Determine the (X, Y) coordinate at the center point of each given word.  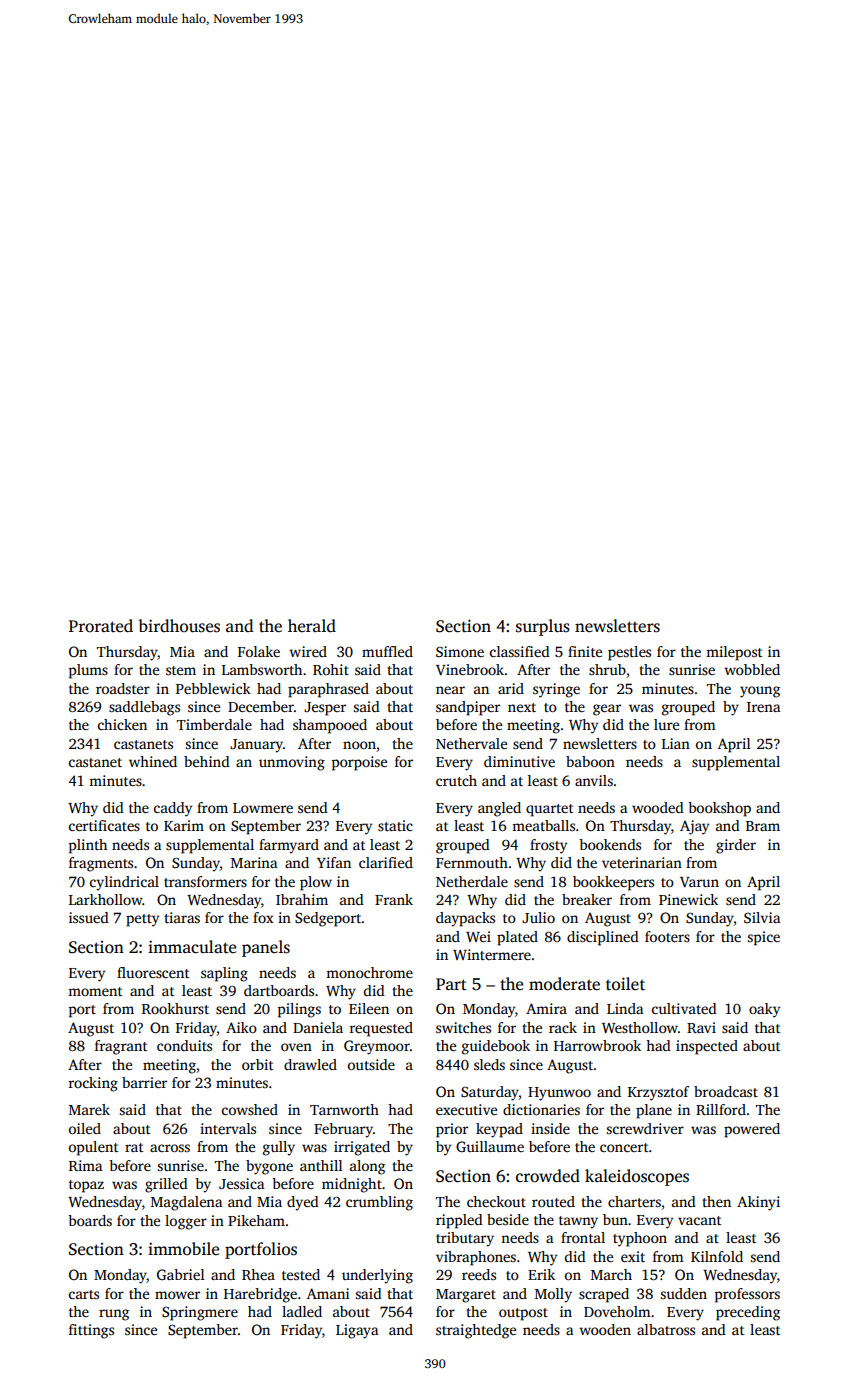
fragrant (121, 1047)
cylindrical (124, 883)
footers (667, 936)
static (395, 825)
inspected (707, 1047)
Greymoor (377, 1047)
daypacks (465, 919)
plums (88, 671)
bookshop (719, 809)
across (170, 1148)
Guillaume (490, 1146)
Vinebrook (470, 669)
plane (654, 1111)
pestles (629, 653)
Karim (184, 825)
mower (177, 1295)
